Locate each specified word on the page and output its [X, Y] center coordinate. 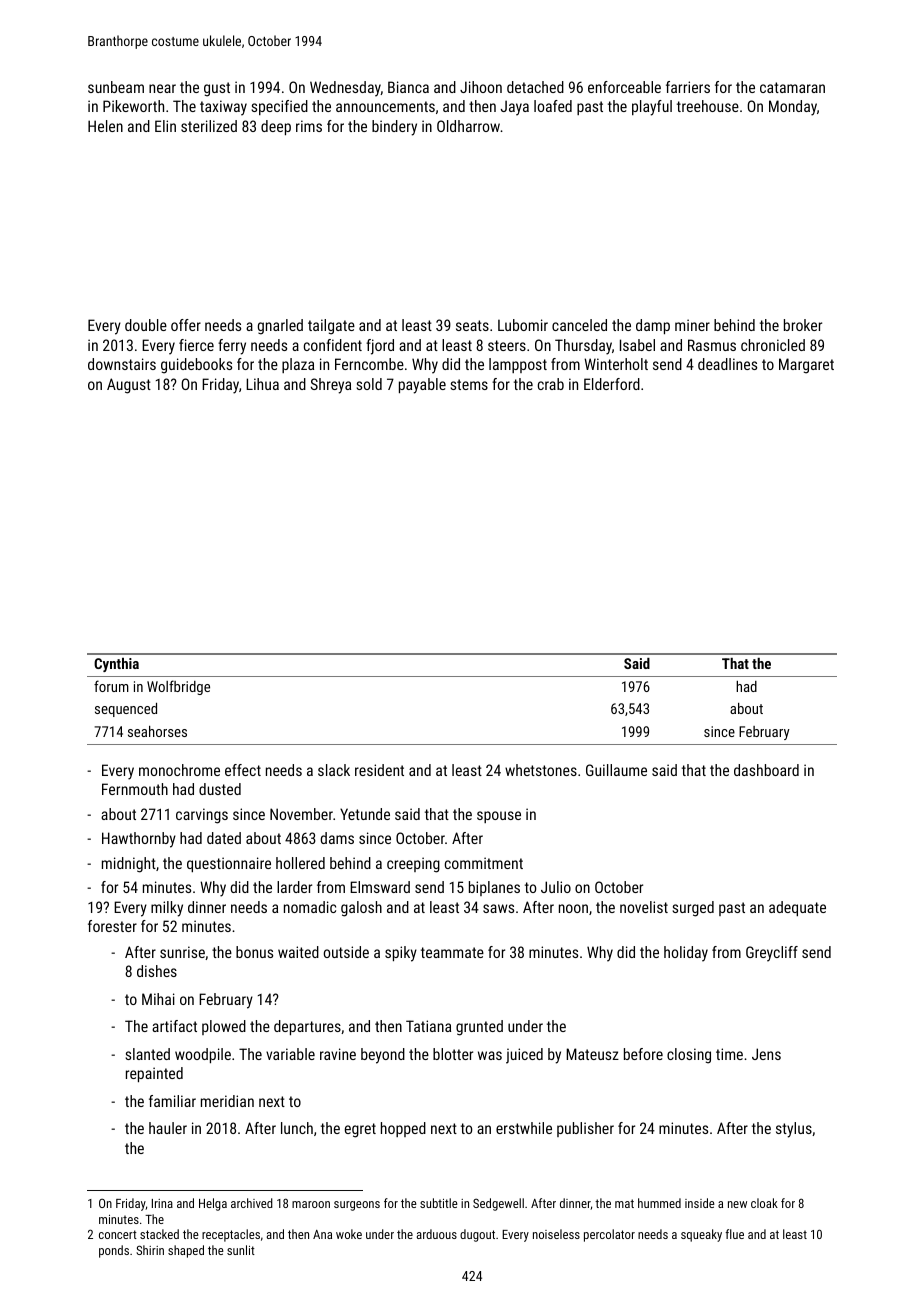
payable [422, 386]
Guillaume [616, 770]
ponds [114, 1251]
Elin [165, 126]
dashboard [766, 770]
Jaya [515, 108]
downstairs [122, 364]
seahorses [157, 731]
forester [112, 926]
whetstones [541, 770]
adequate [797, 908]
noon [573, 908]
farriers [688, 87]
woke [349, 1234]
